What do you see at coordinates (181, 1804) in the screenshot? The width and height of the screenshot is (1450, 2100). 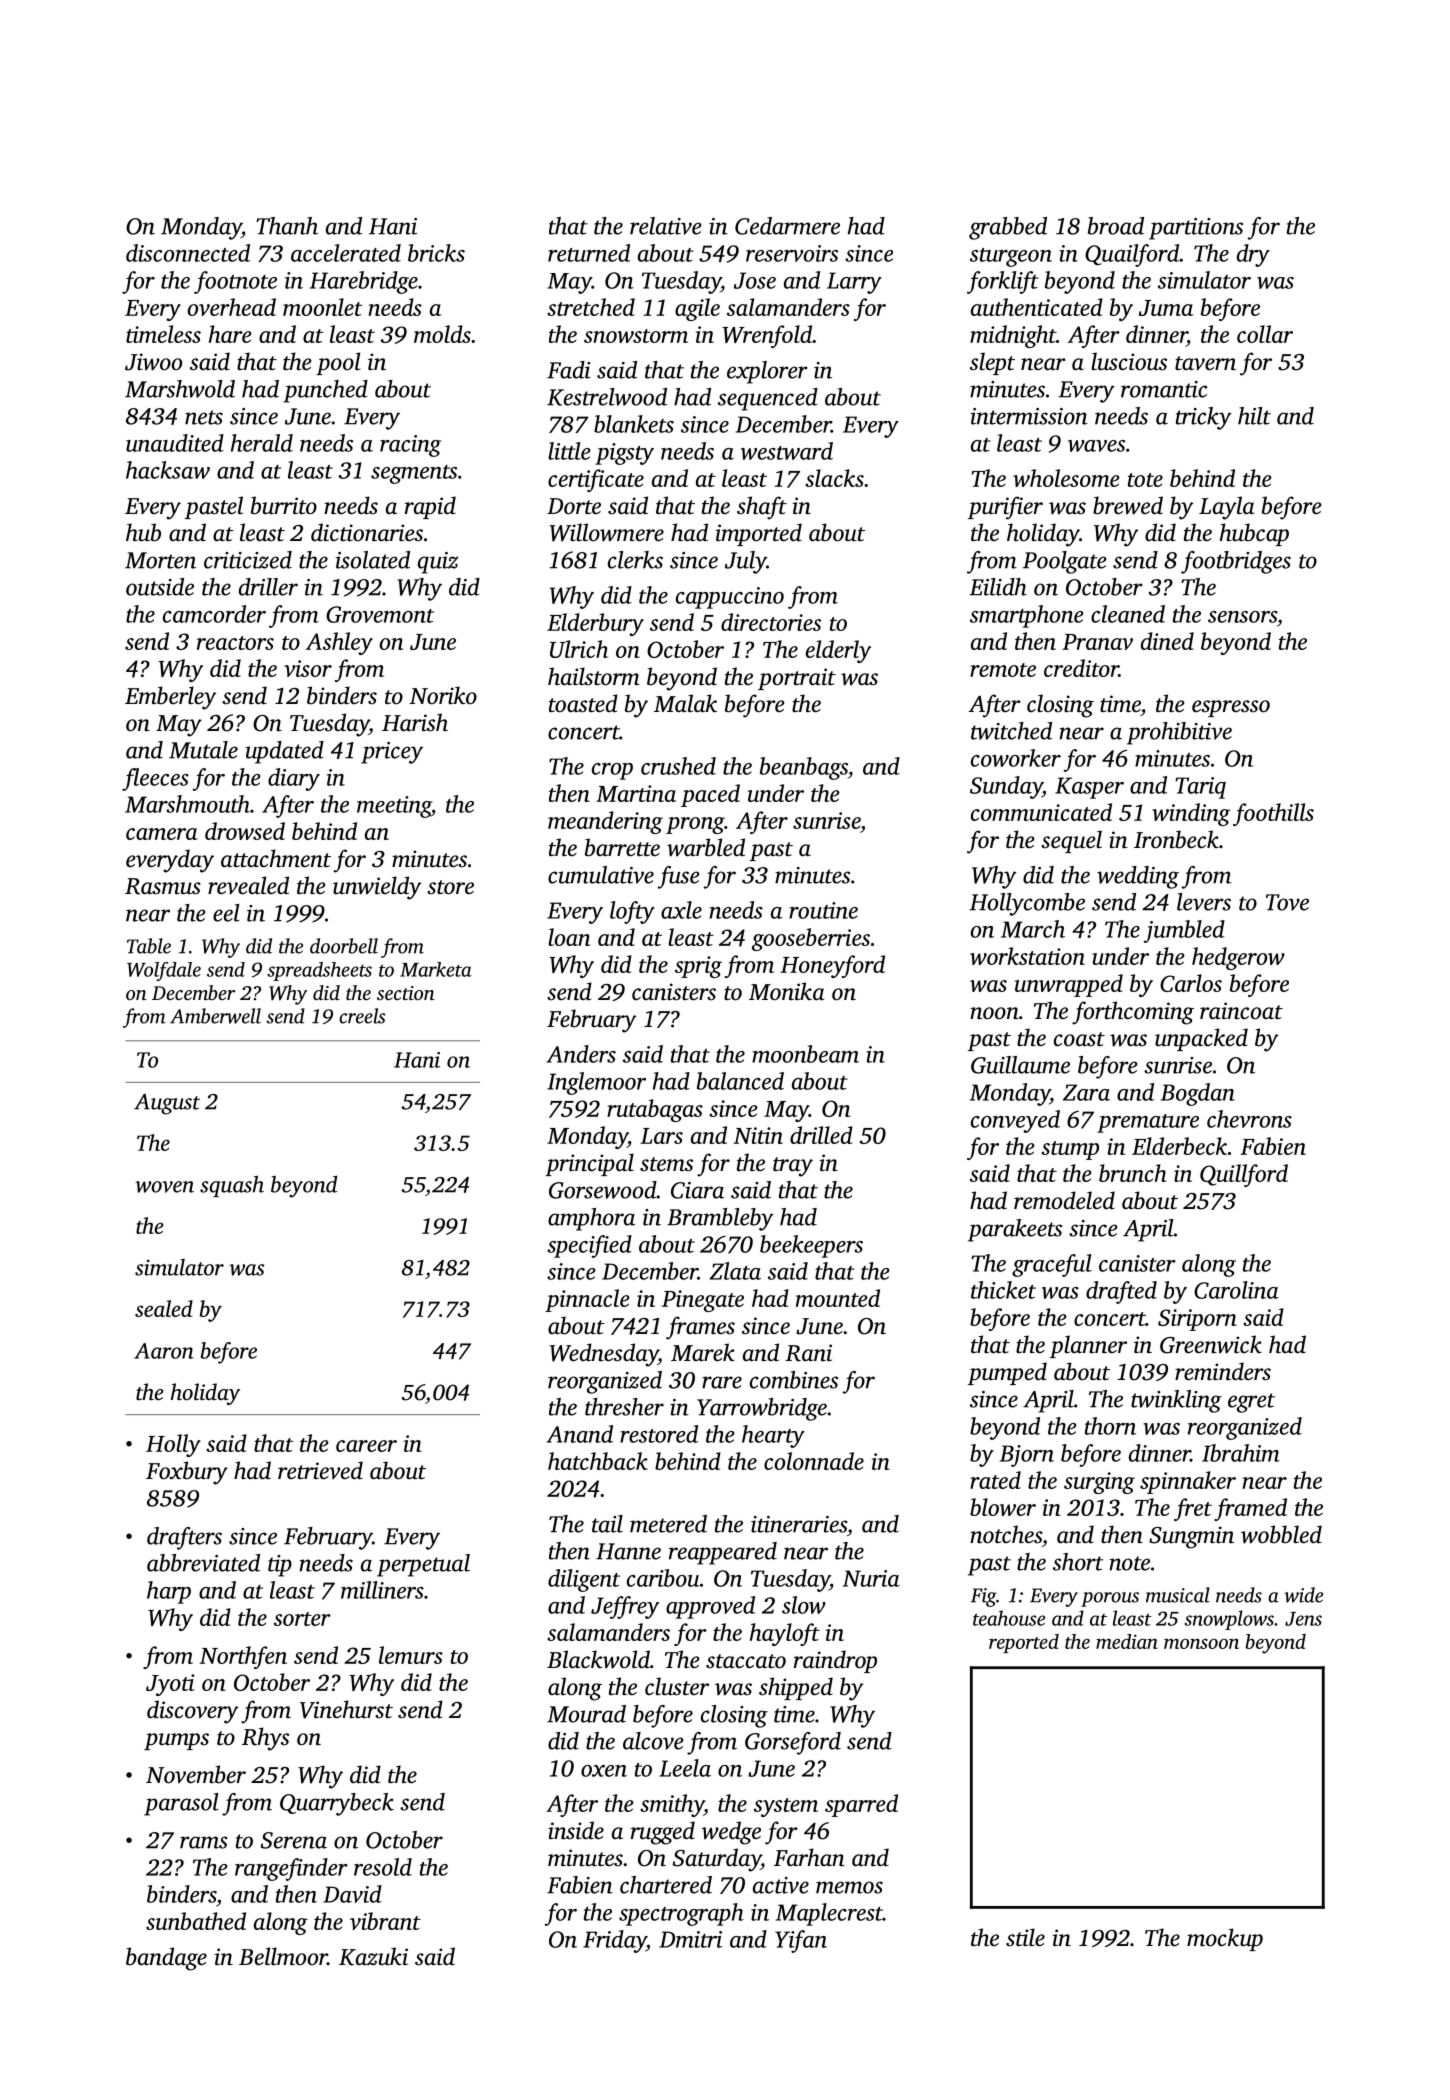 I see `parasol` at bounding box center [181, 1804].
